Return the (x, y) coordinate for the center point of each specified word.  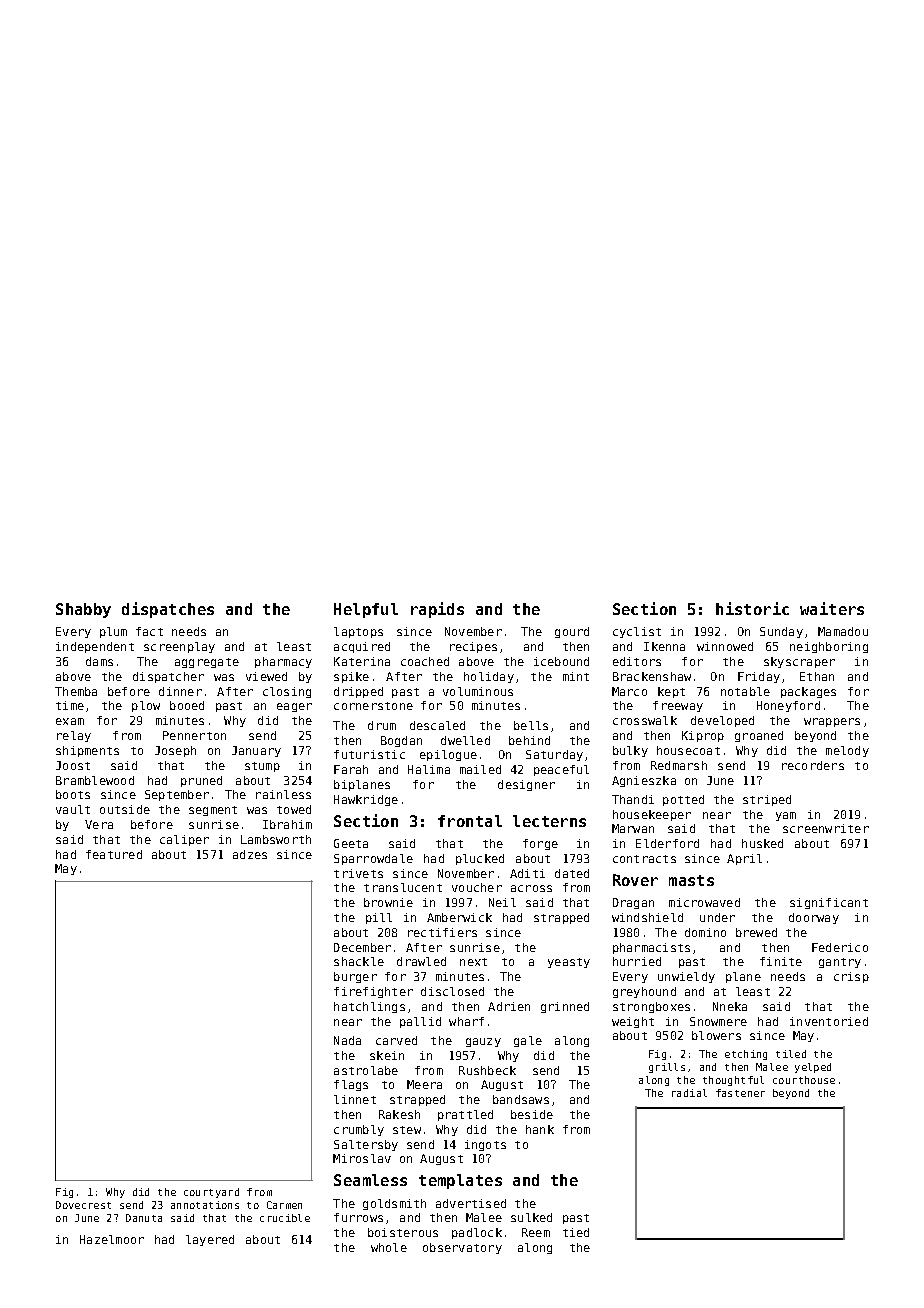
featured (114, 854)
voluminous (478, 691)
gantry (840, 963)
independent (95, 647)
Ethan (817, 676)
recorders (813, 765)
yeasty (569, 963)
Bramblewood (95, 780)
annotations (205, 1205)
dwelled (465, 740)
